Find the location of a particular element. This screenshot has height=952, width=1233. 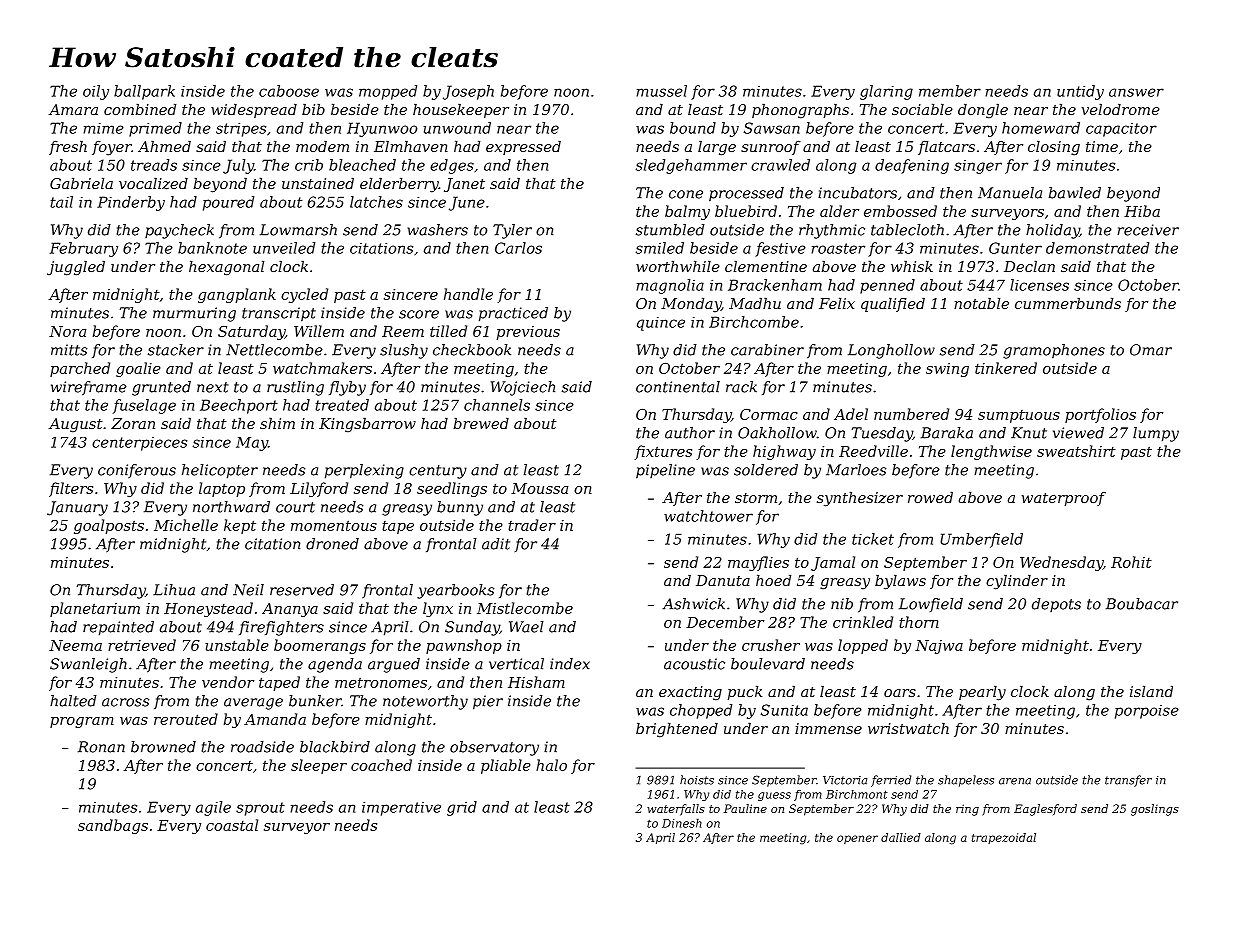

vocalized is located at coordinates (153, 184).
